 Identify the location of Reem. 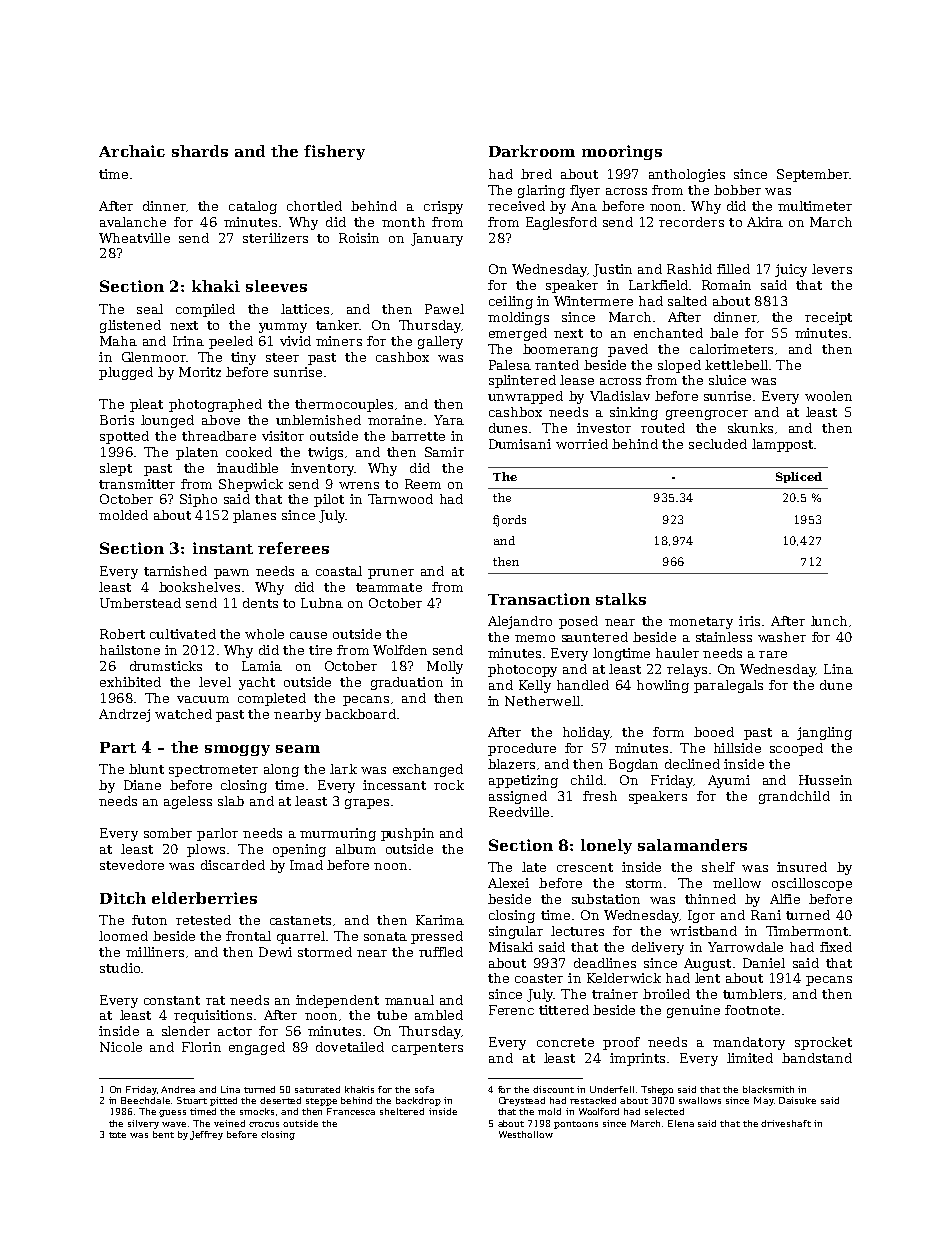
(423, 484).
